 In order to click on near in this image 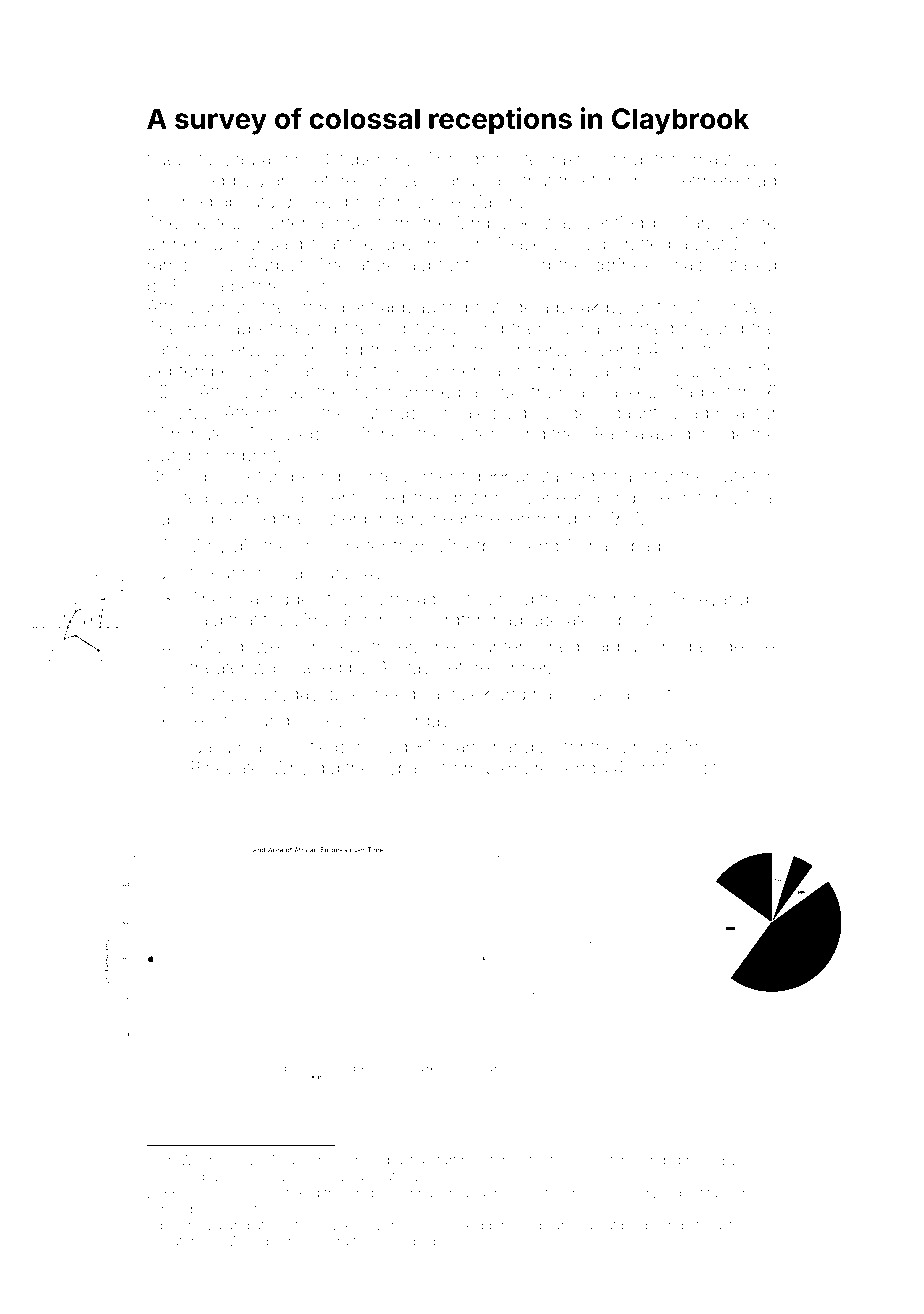, I will do `click(451, 519)`.
